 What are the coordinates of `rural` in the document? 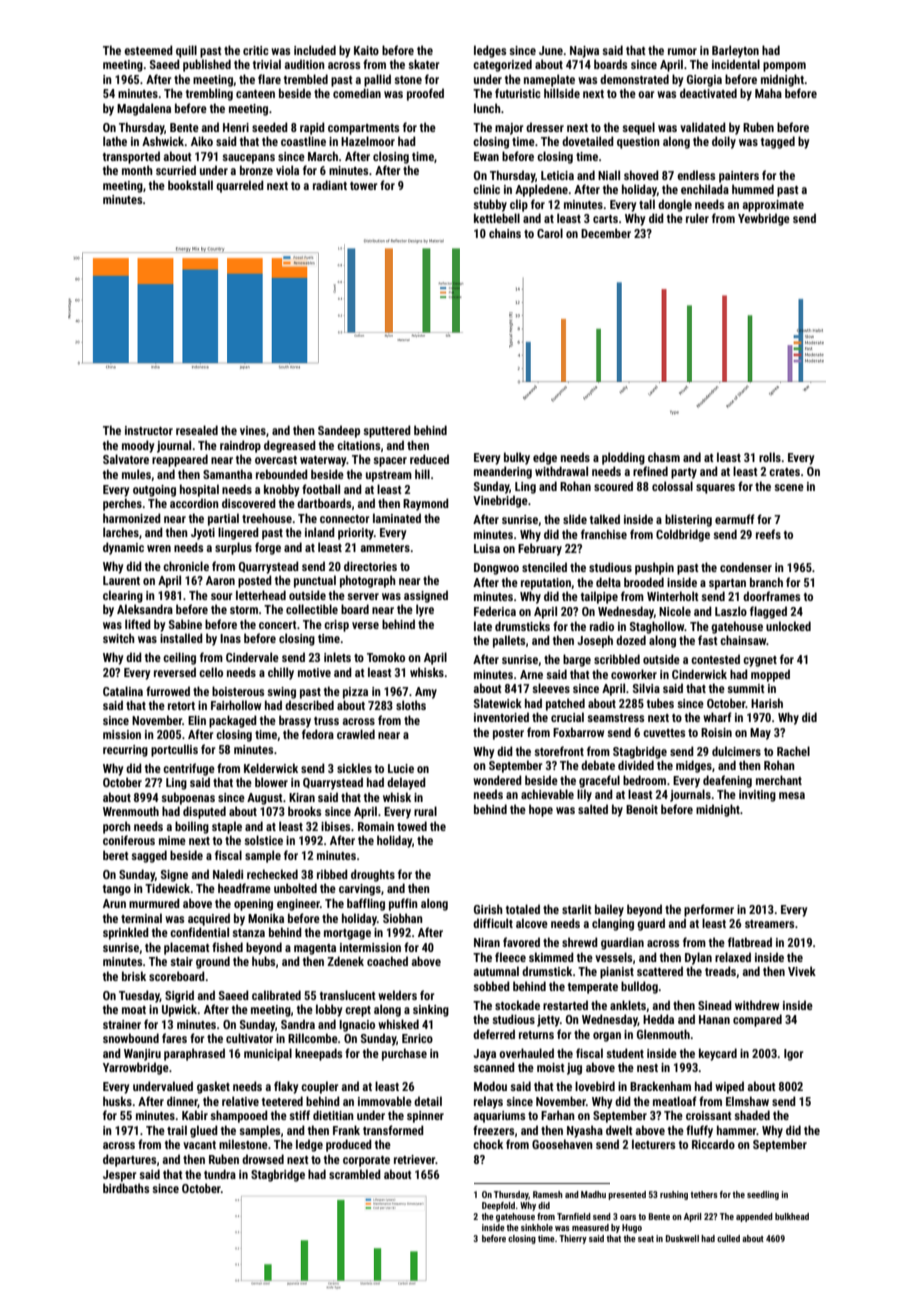 It's located at (425, 811).
